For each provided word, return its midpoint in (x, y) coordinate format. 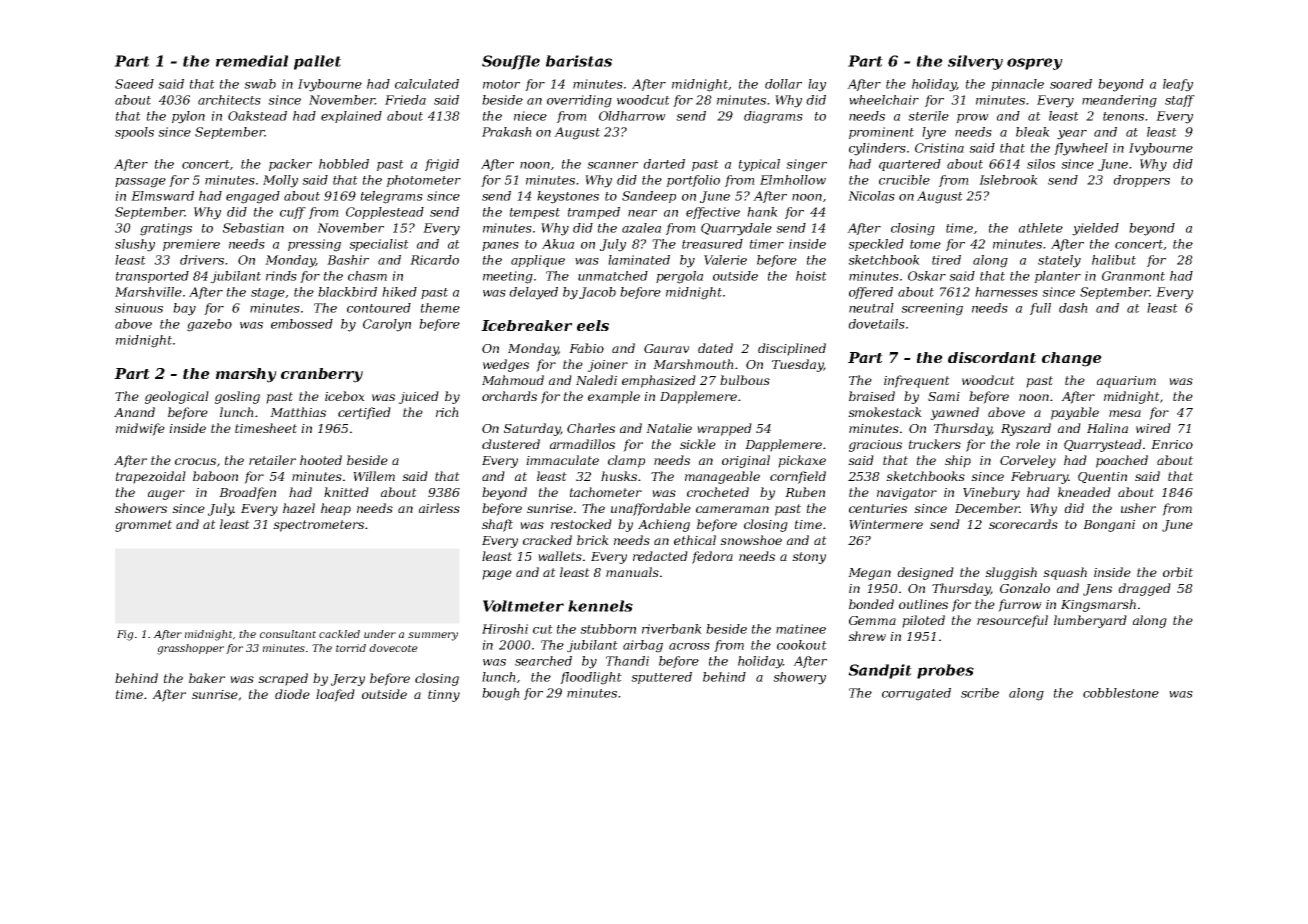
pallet (317, 62)
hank (762, 212)
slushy (135, 245)
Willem (374, 476)
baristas (579, 61)
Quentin (1102, 477)
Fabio (586, 348)
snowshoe (751, 540)
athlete (1041, 228)
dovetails (876, 324)
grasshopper (190, 649)
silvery (975, 62)
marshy (246, 375)
